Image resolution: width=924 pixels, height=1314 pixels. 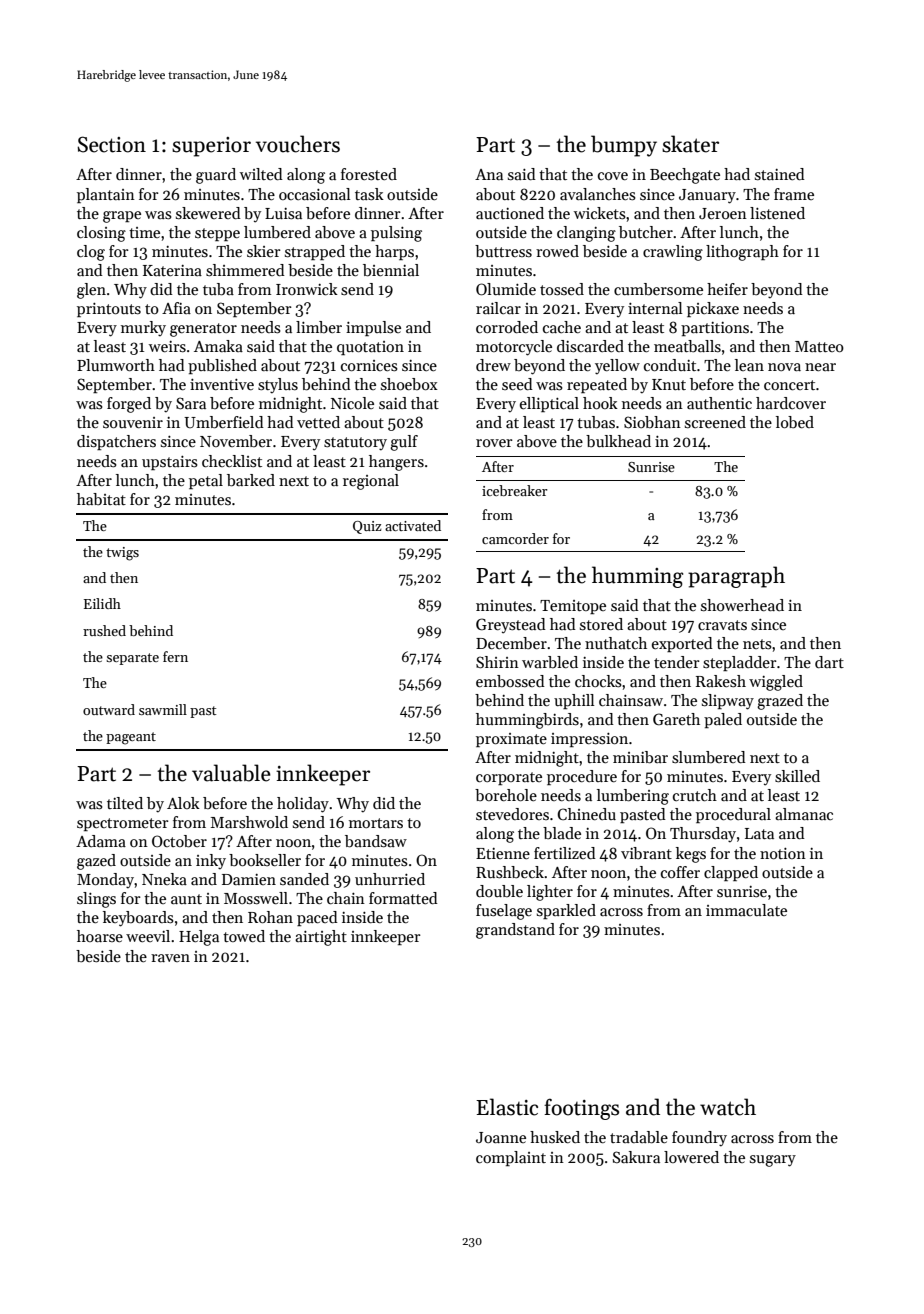 What do you see at coordinates (510, 681) in the screenshot?
I see `embossed` at bounding box center [510, 681].
